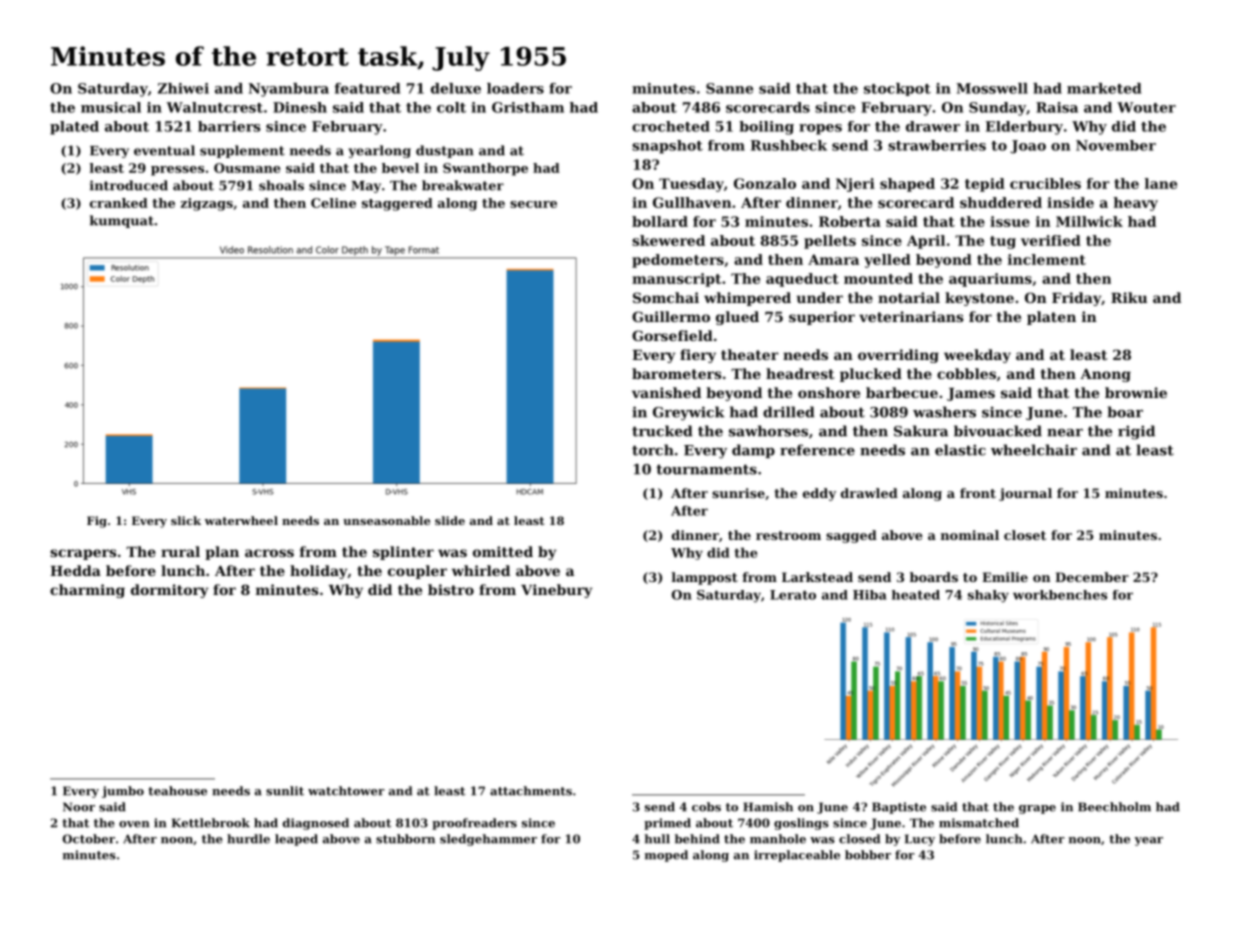 The height and width of the screenshot is (952, 1233). I want to click on irreplaceable, so click(797, 856).
